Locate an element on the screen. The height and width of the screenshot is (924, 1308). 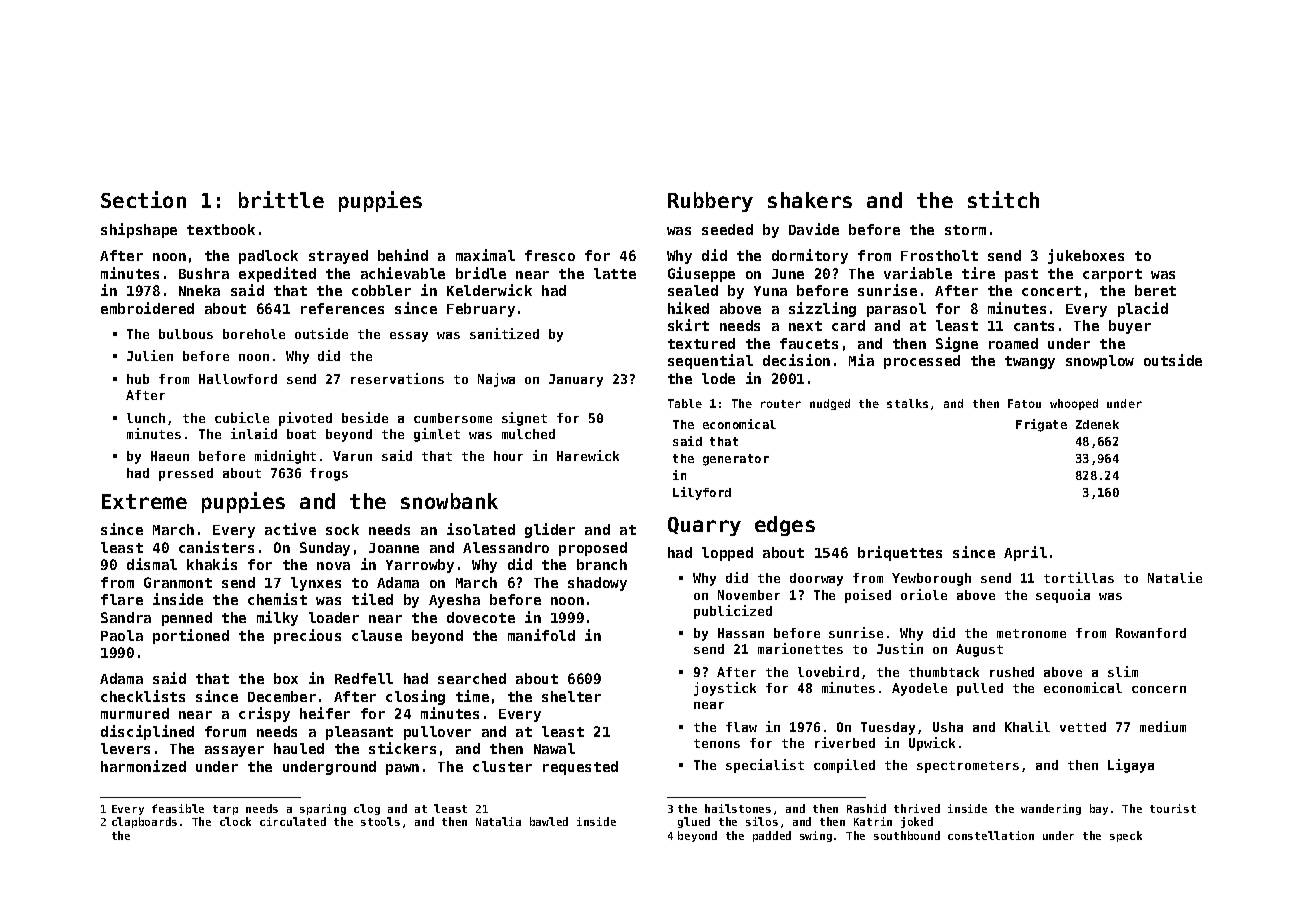
checklists is located at coordinates (143, 696).
